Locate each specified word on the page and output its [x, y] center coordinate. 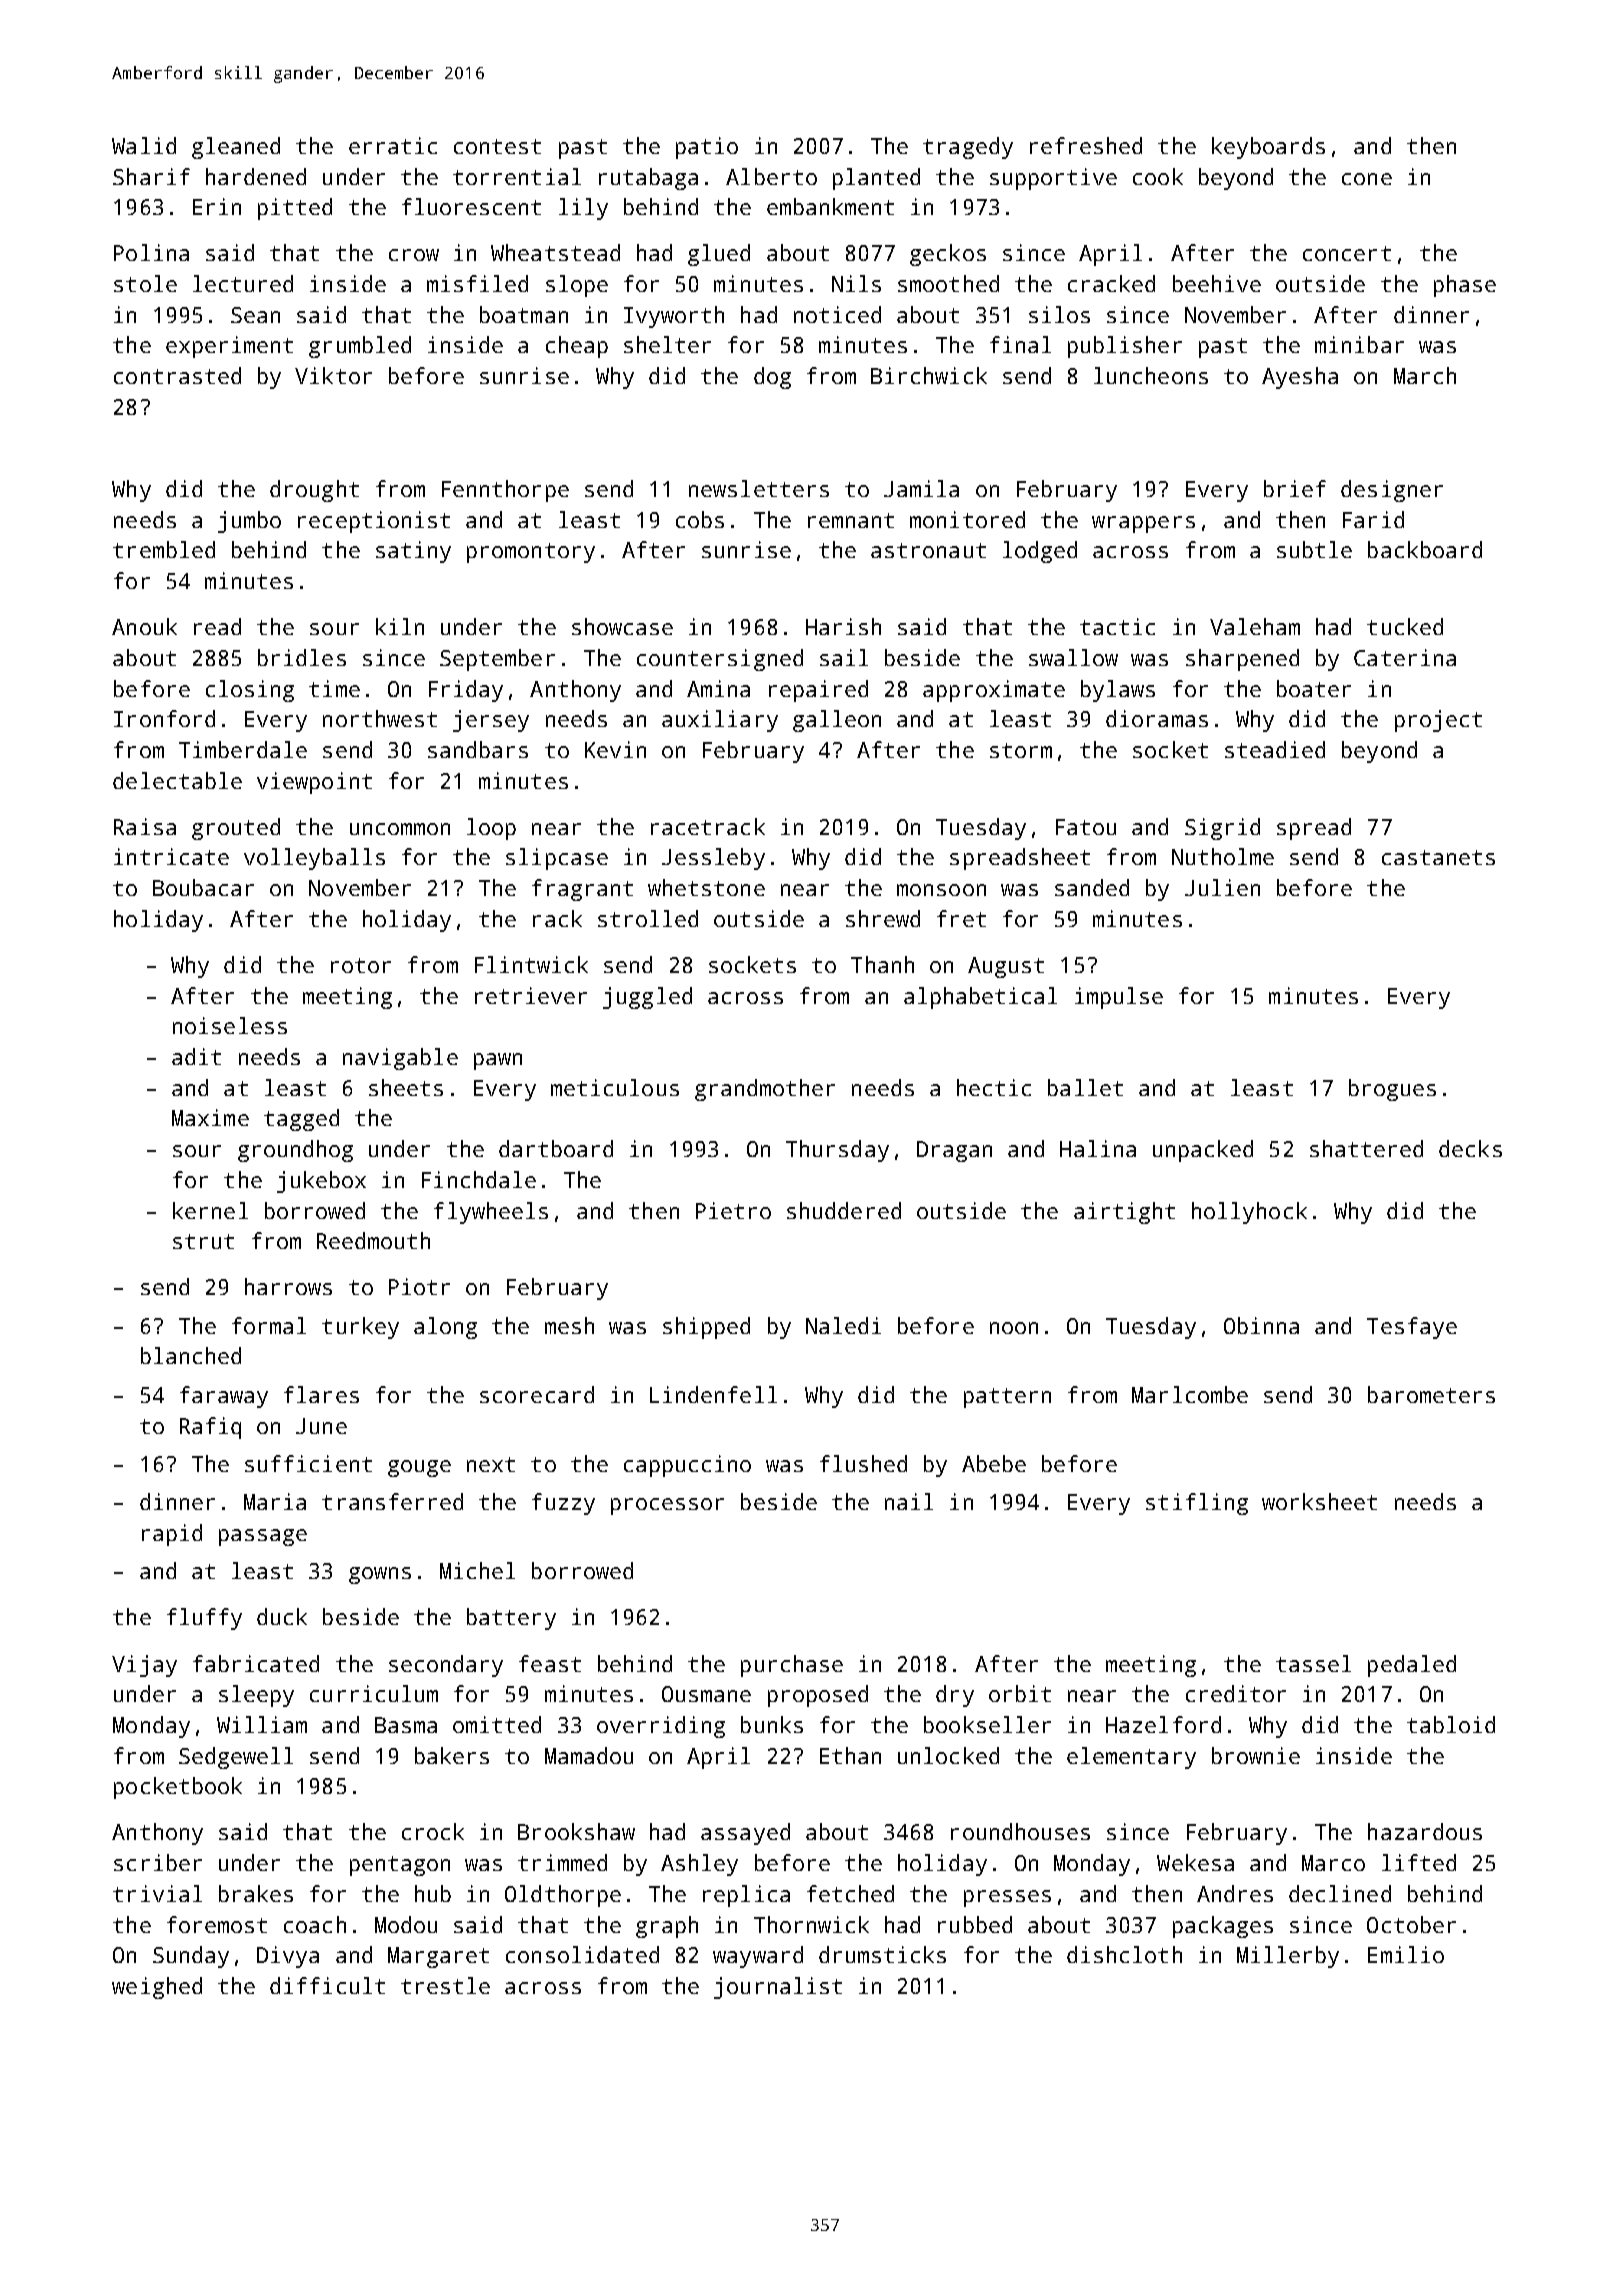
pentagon [400, 1866]
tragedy [968, 148]
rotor [361, 965]
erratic [393, 145]
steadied [1275, 749]
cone [1367, 179]
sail [844, 657]
